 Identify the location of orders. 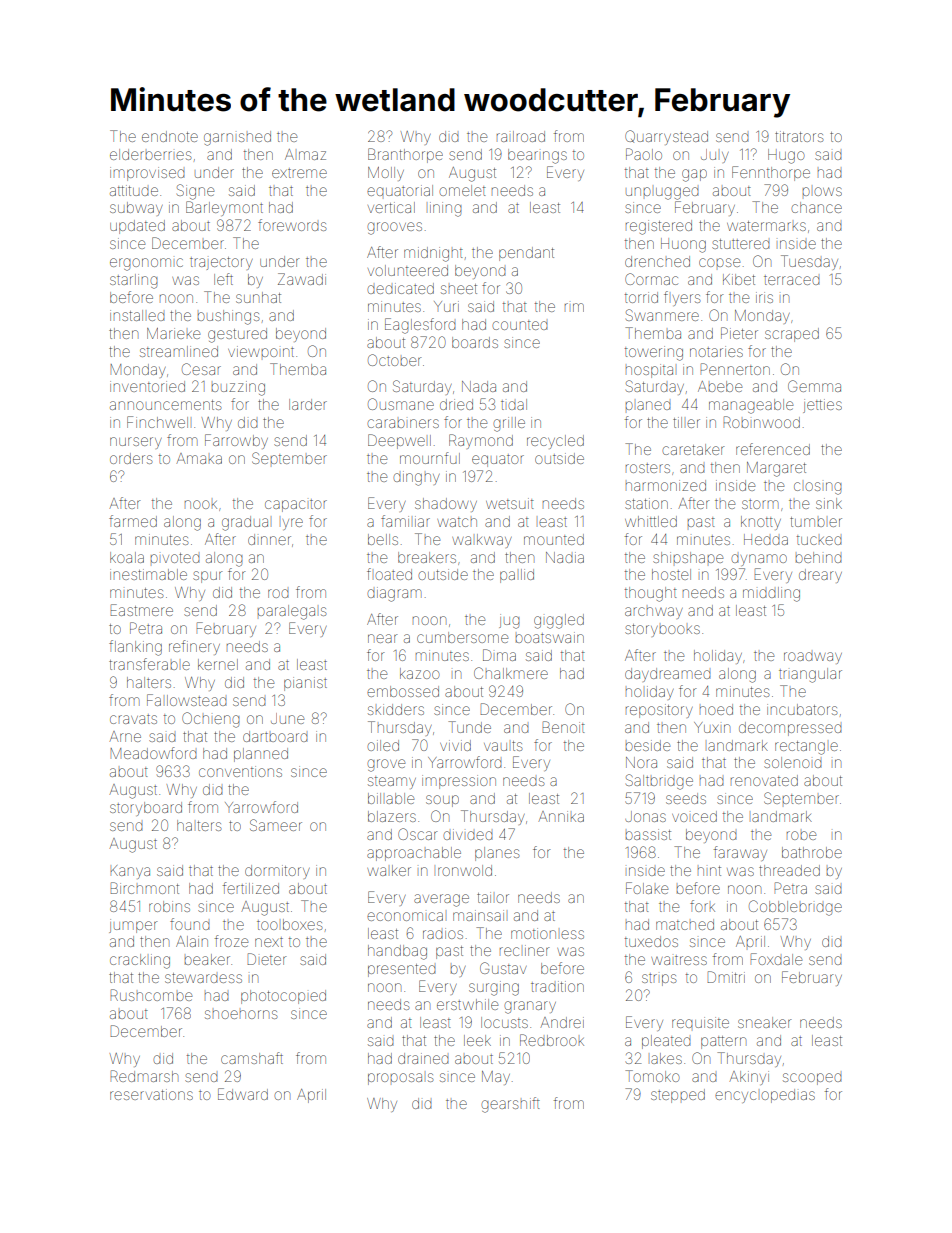
(131, 458).
